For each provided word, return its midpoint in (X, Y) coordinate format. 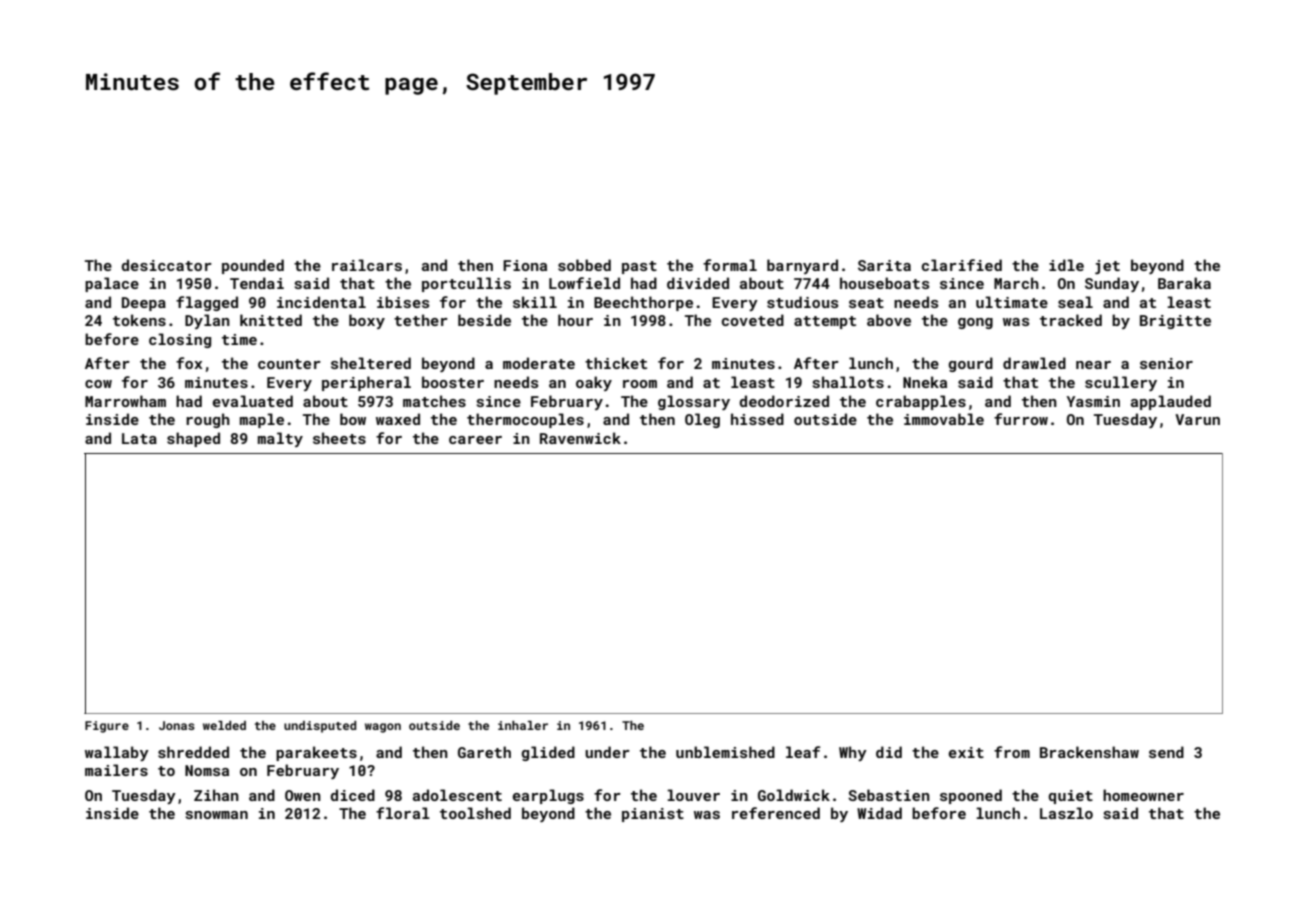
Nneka (925, 382)
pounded (253, 266)
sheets (339, 438)
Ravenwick (580, 438)
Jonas (177, 725)
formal (730, 265)
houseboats (885, 283)
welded (224, 725)
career (475, 440)
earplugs (548, 796)
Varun (1197, 419)
